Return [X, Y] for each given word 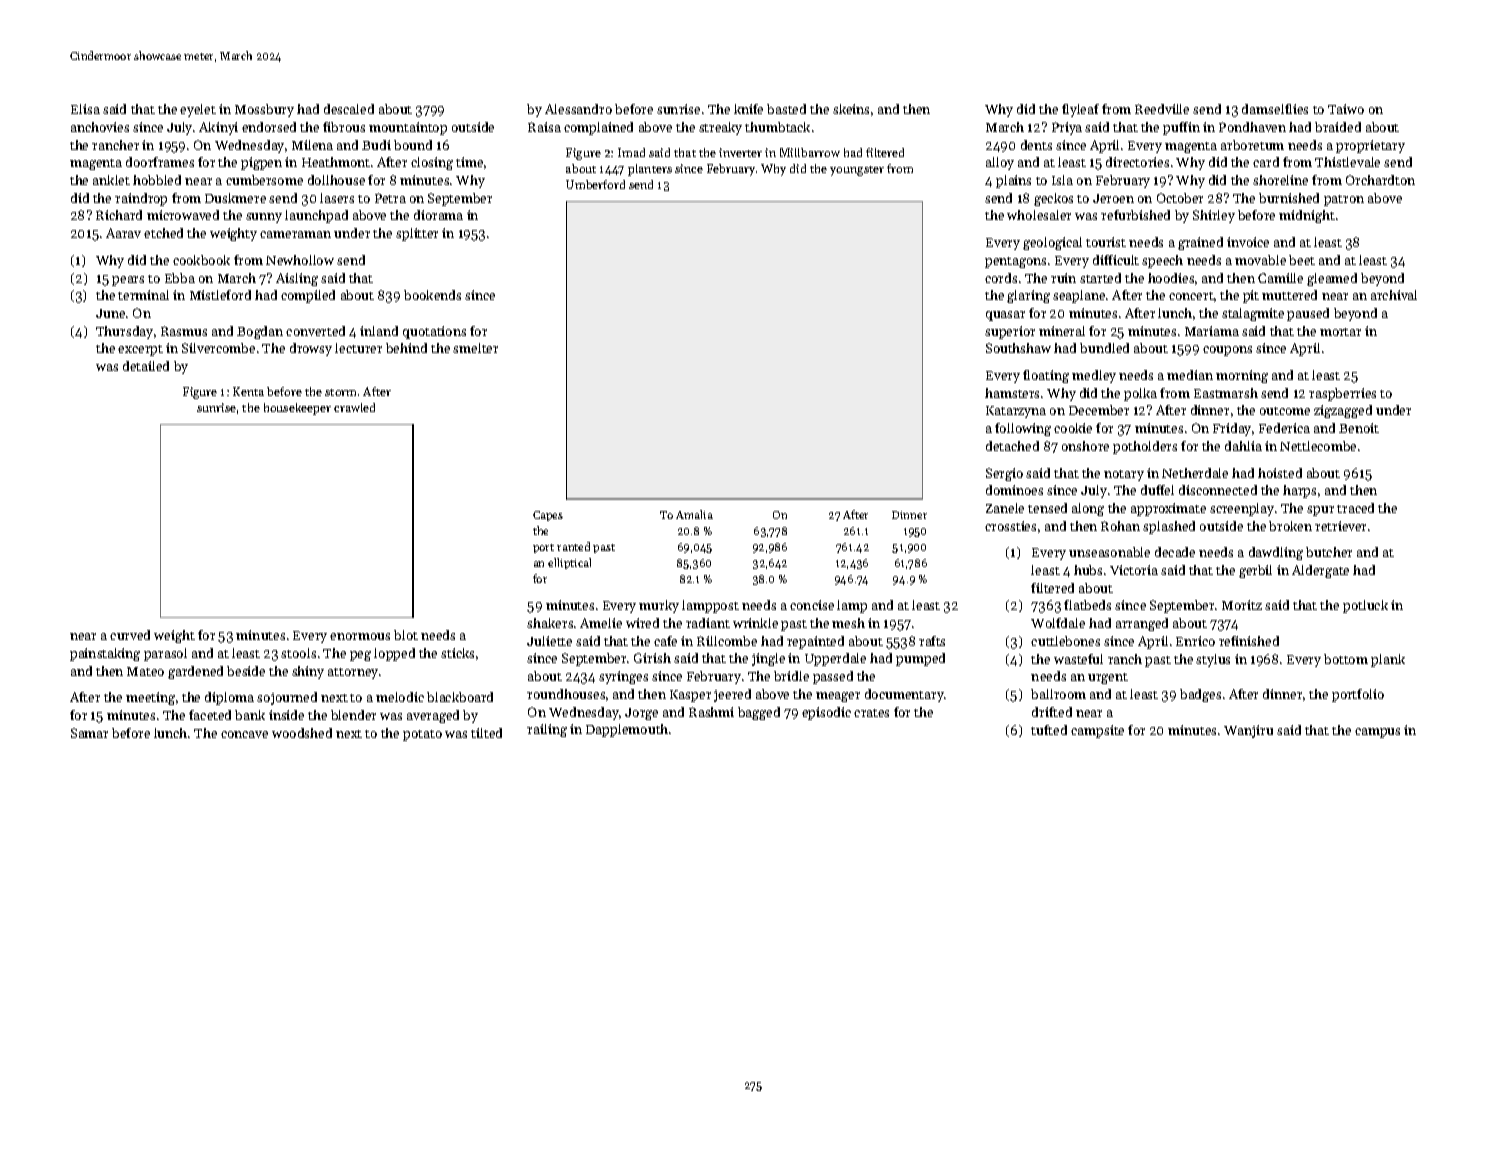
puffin [1181, 128]
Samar [89, 733]
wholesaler [1039, 215]
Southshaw [1018, 348]
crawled [354, 407]
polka [1140, 394]
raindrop [141, 199]
